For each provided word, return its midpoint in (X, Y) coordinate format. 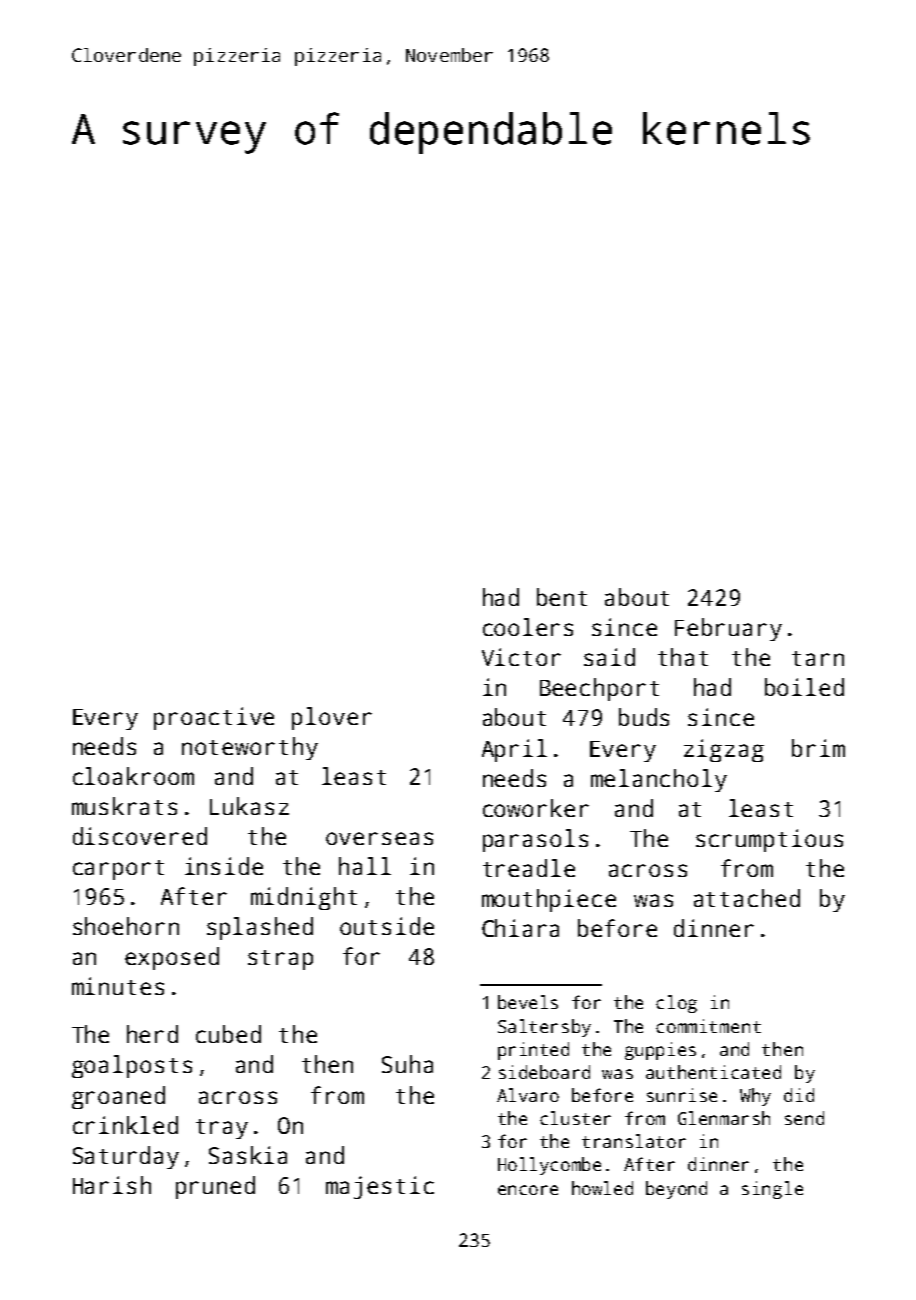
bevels (528, 1002)
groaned (118, 1097)
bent (562, 597)
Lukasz (249, 806)
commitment (708, 1026)
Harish (112, 1185)
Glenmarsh (724, 1118)
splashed (260, 928)
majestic (380, 1187)
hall (365, 866)
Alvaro (528, 1095)
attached (747, 898)
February (728, 629)
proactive (214, 718)
